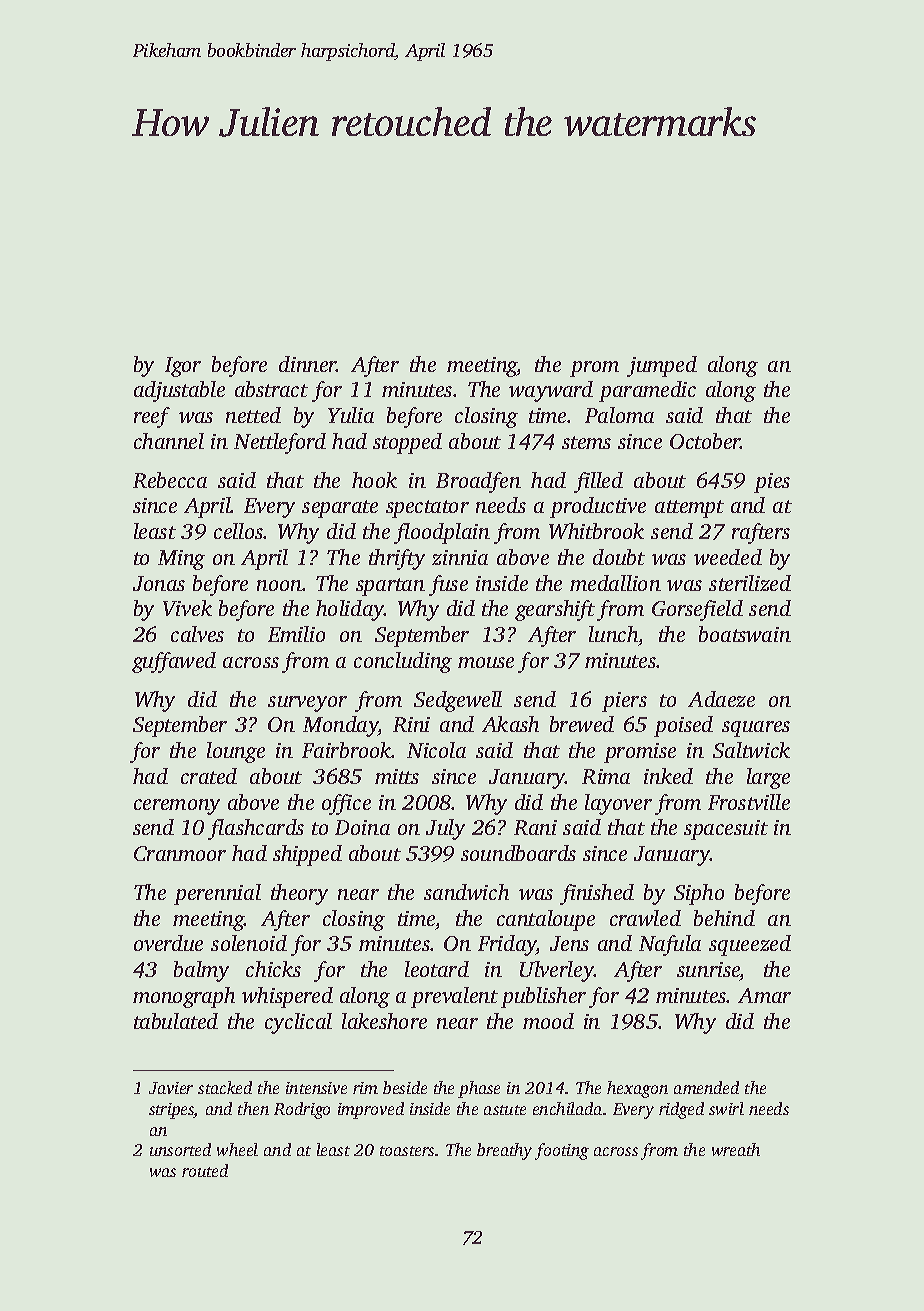  I want to click on prevalent, so click(454, 997).
